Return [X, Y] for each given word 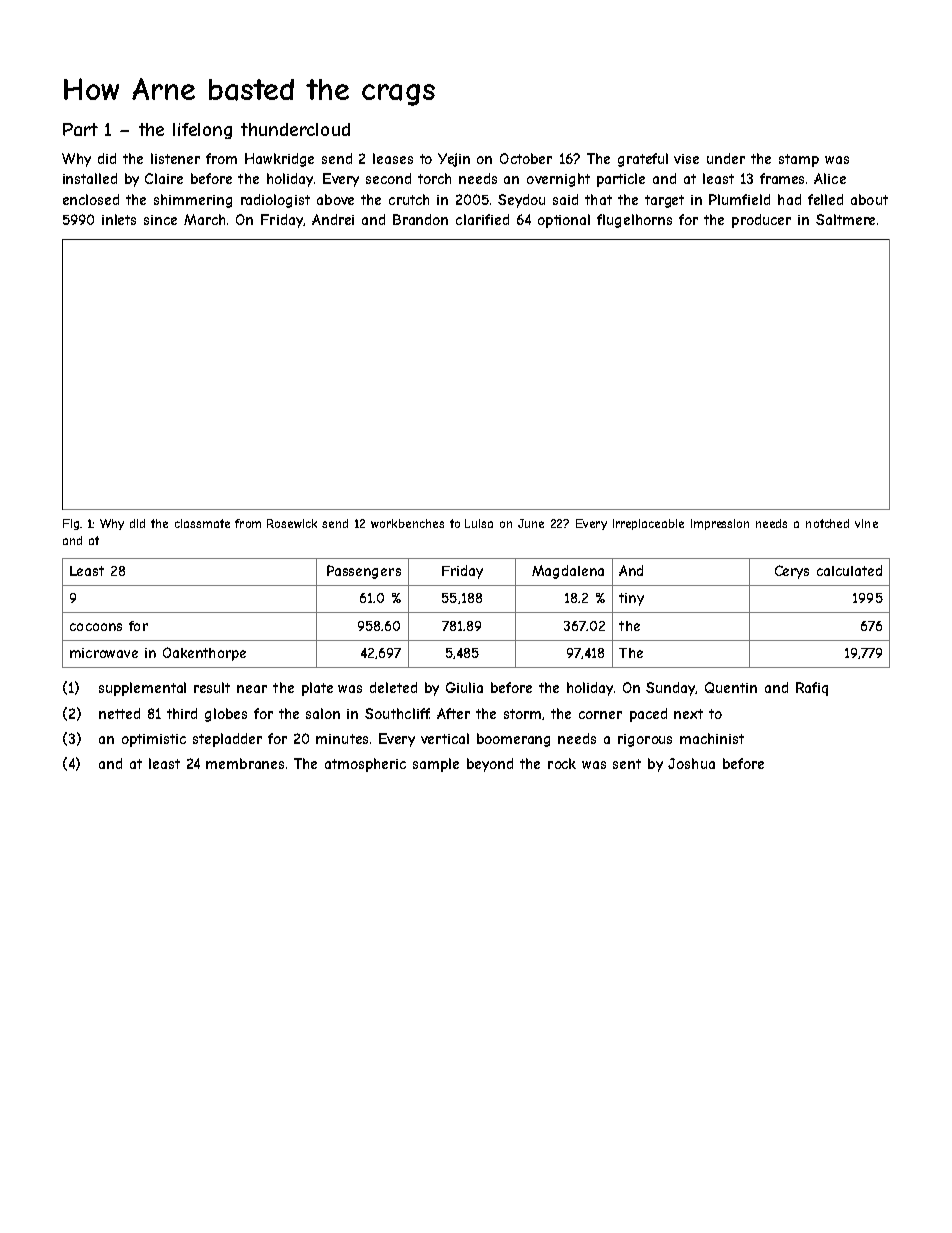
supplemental [142, 689]
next [688, 714]
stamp [799, 160]
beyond [490, 765]
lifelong [202, 131]
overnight [558, 180]
